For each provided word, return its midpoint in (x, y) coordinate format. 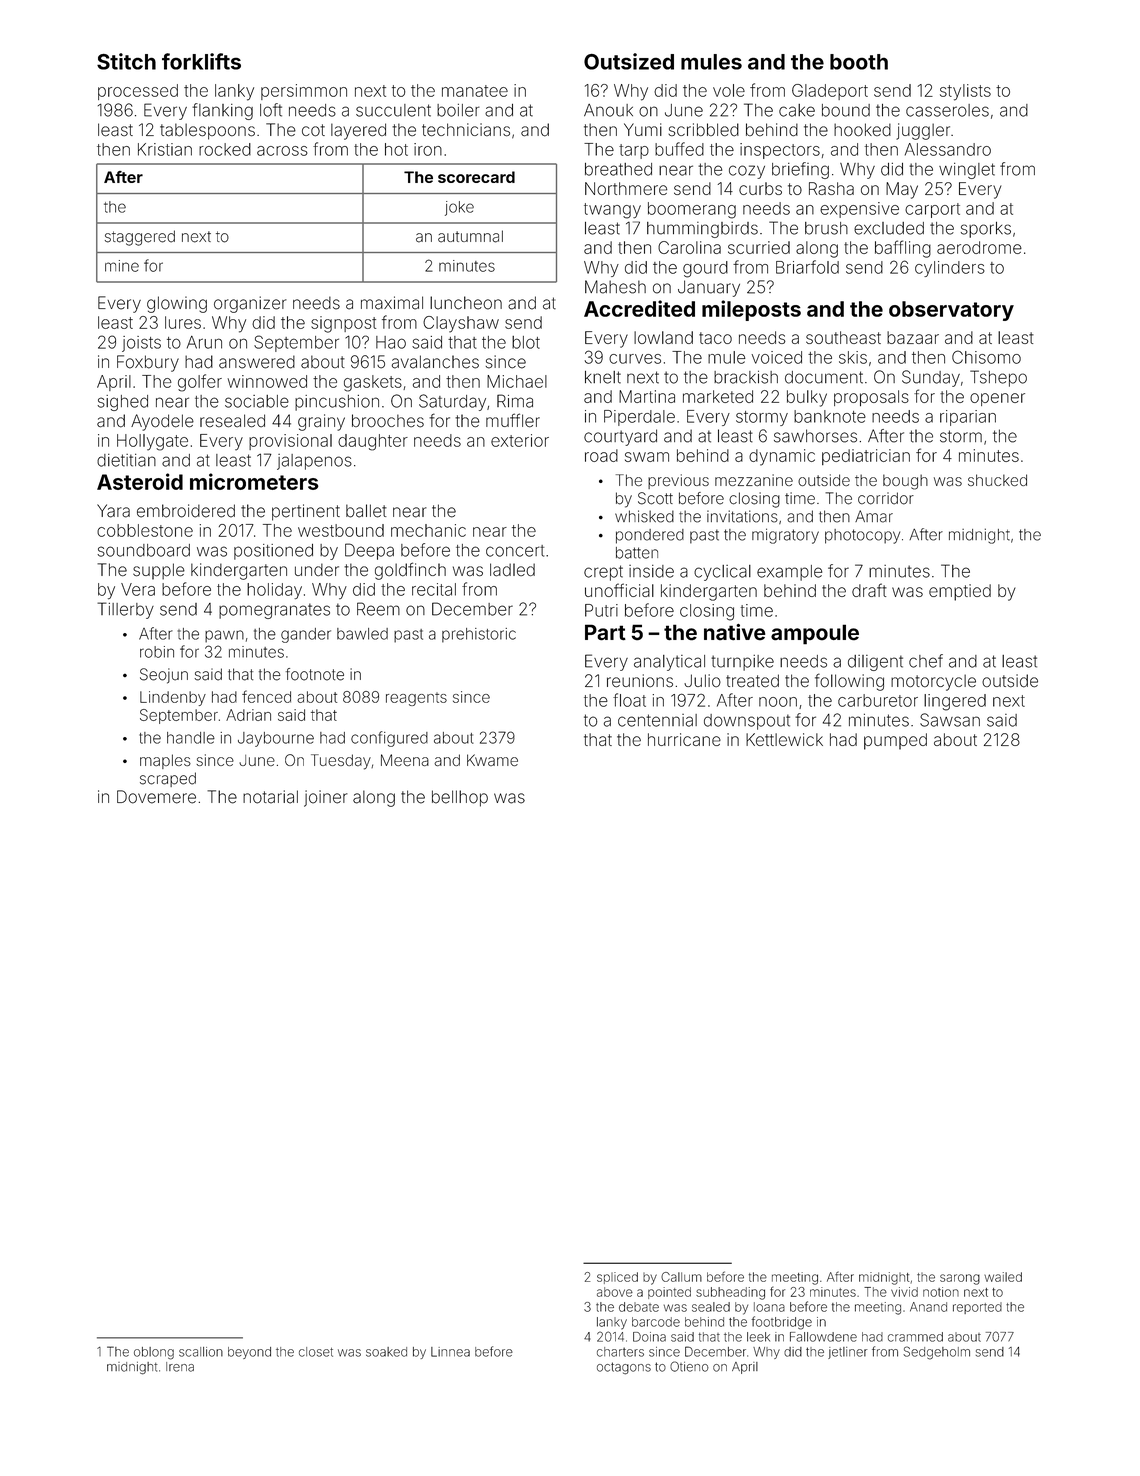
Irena (180, 1367)
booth (859, 62)
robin (157, 652)
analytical (669, 663)
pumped (895, 741)
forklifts (201, 61)
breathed (618, 169)
